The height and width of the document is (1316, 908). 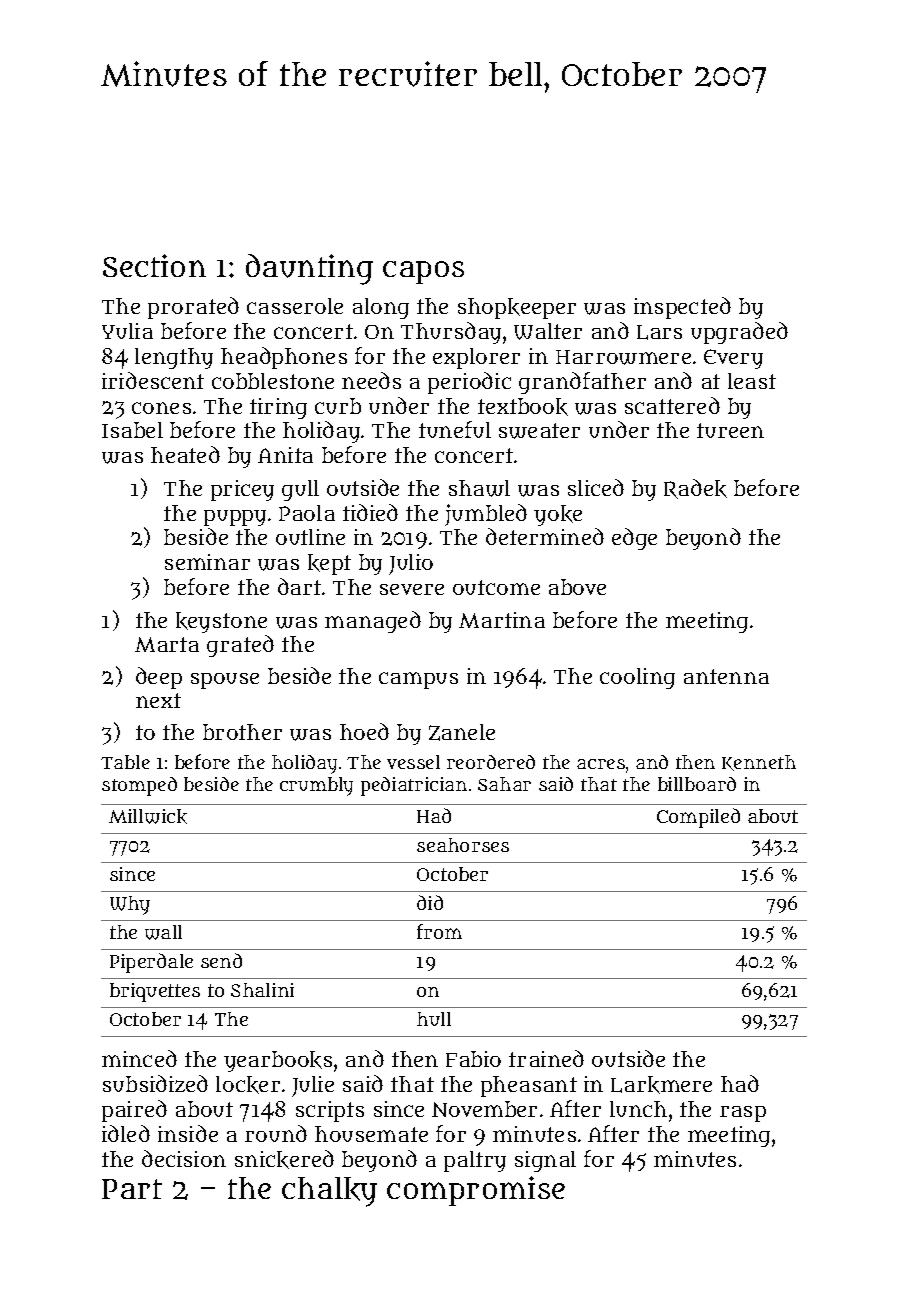 I want to click on Martina, so click(x=502, y=620).
